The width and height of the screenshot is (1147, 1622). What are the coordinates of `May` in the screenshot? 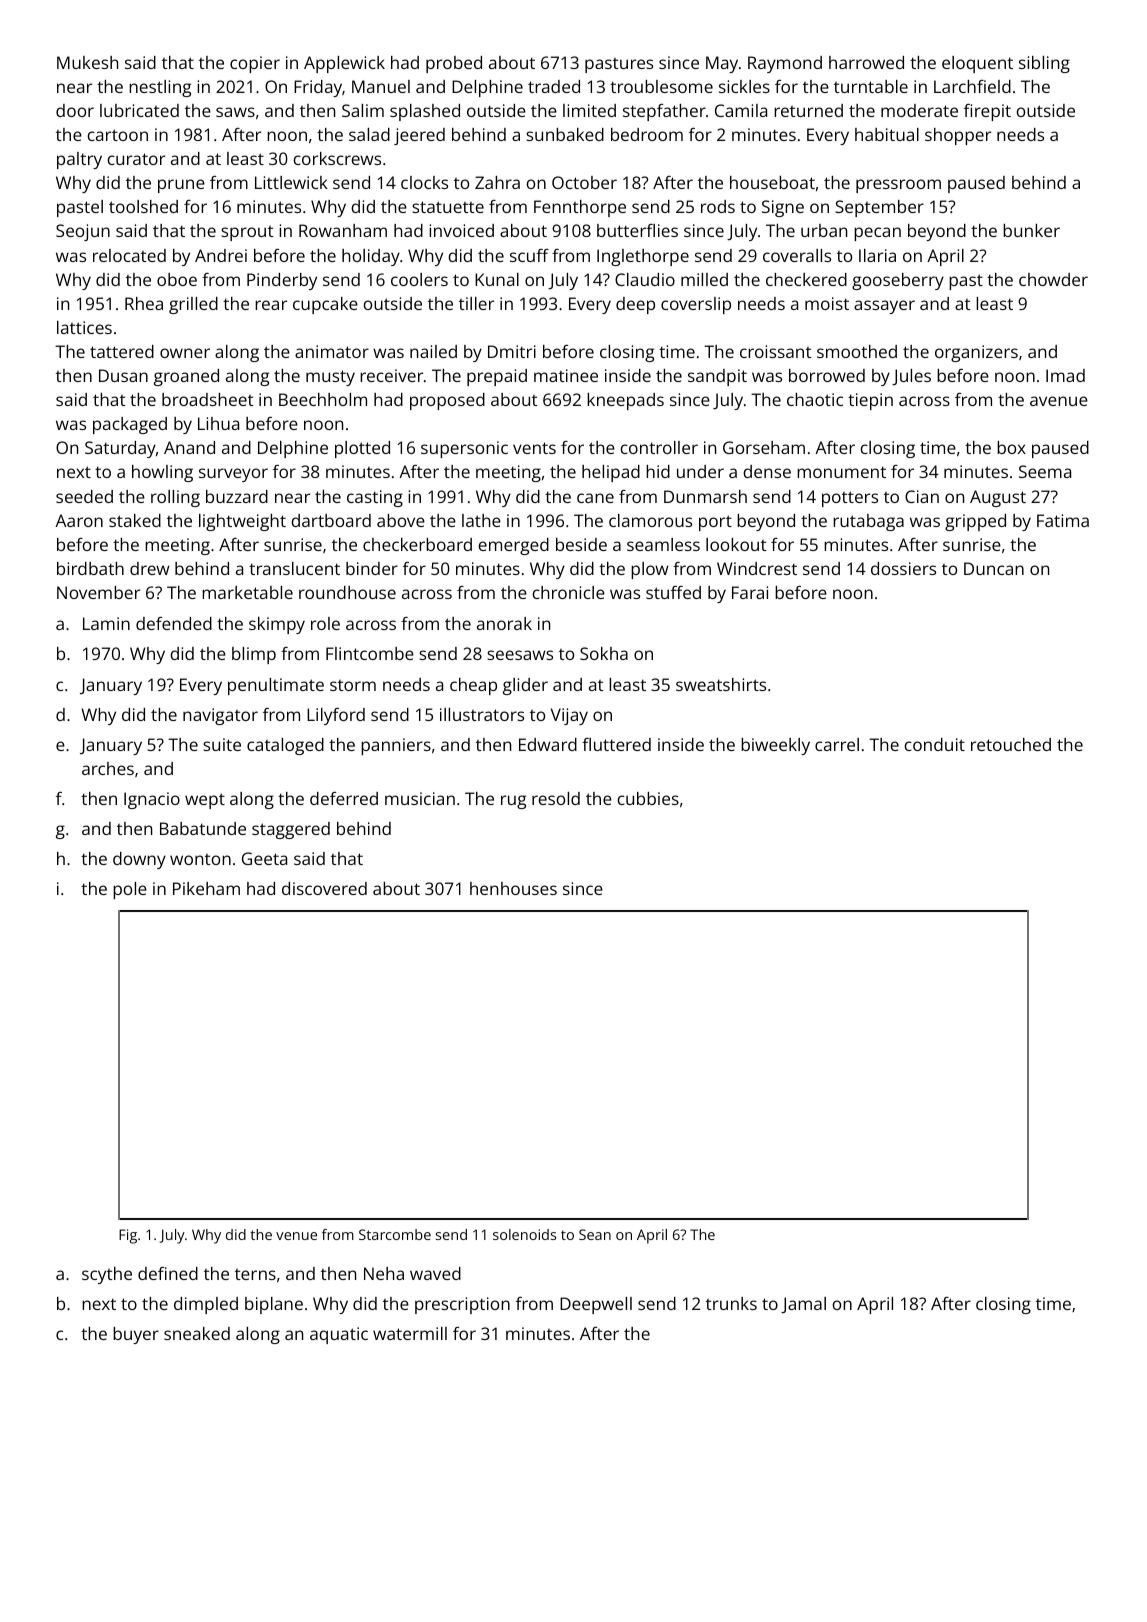 It's located at (722, 64).
